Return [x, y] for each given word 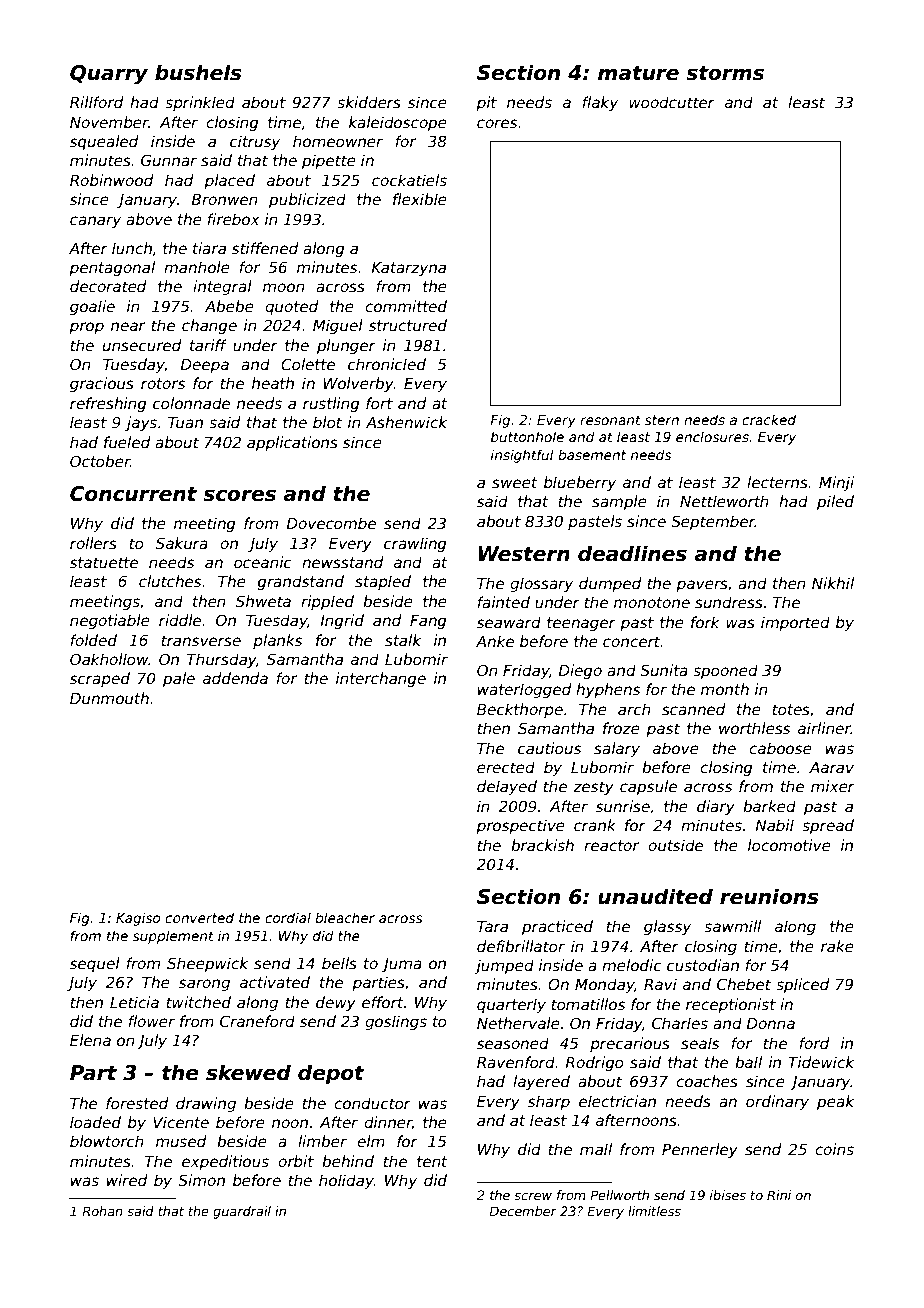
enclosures [712, 436]
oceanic [263, 562]
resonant [610, 420]
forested [137, 1103]
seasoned [513, 1043]
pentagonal [112, 268]
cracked [769, 419]
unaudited [655, 896]
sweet [515, 482]
